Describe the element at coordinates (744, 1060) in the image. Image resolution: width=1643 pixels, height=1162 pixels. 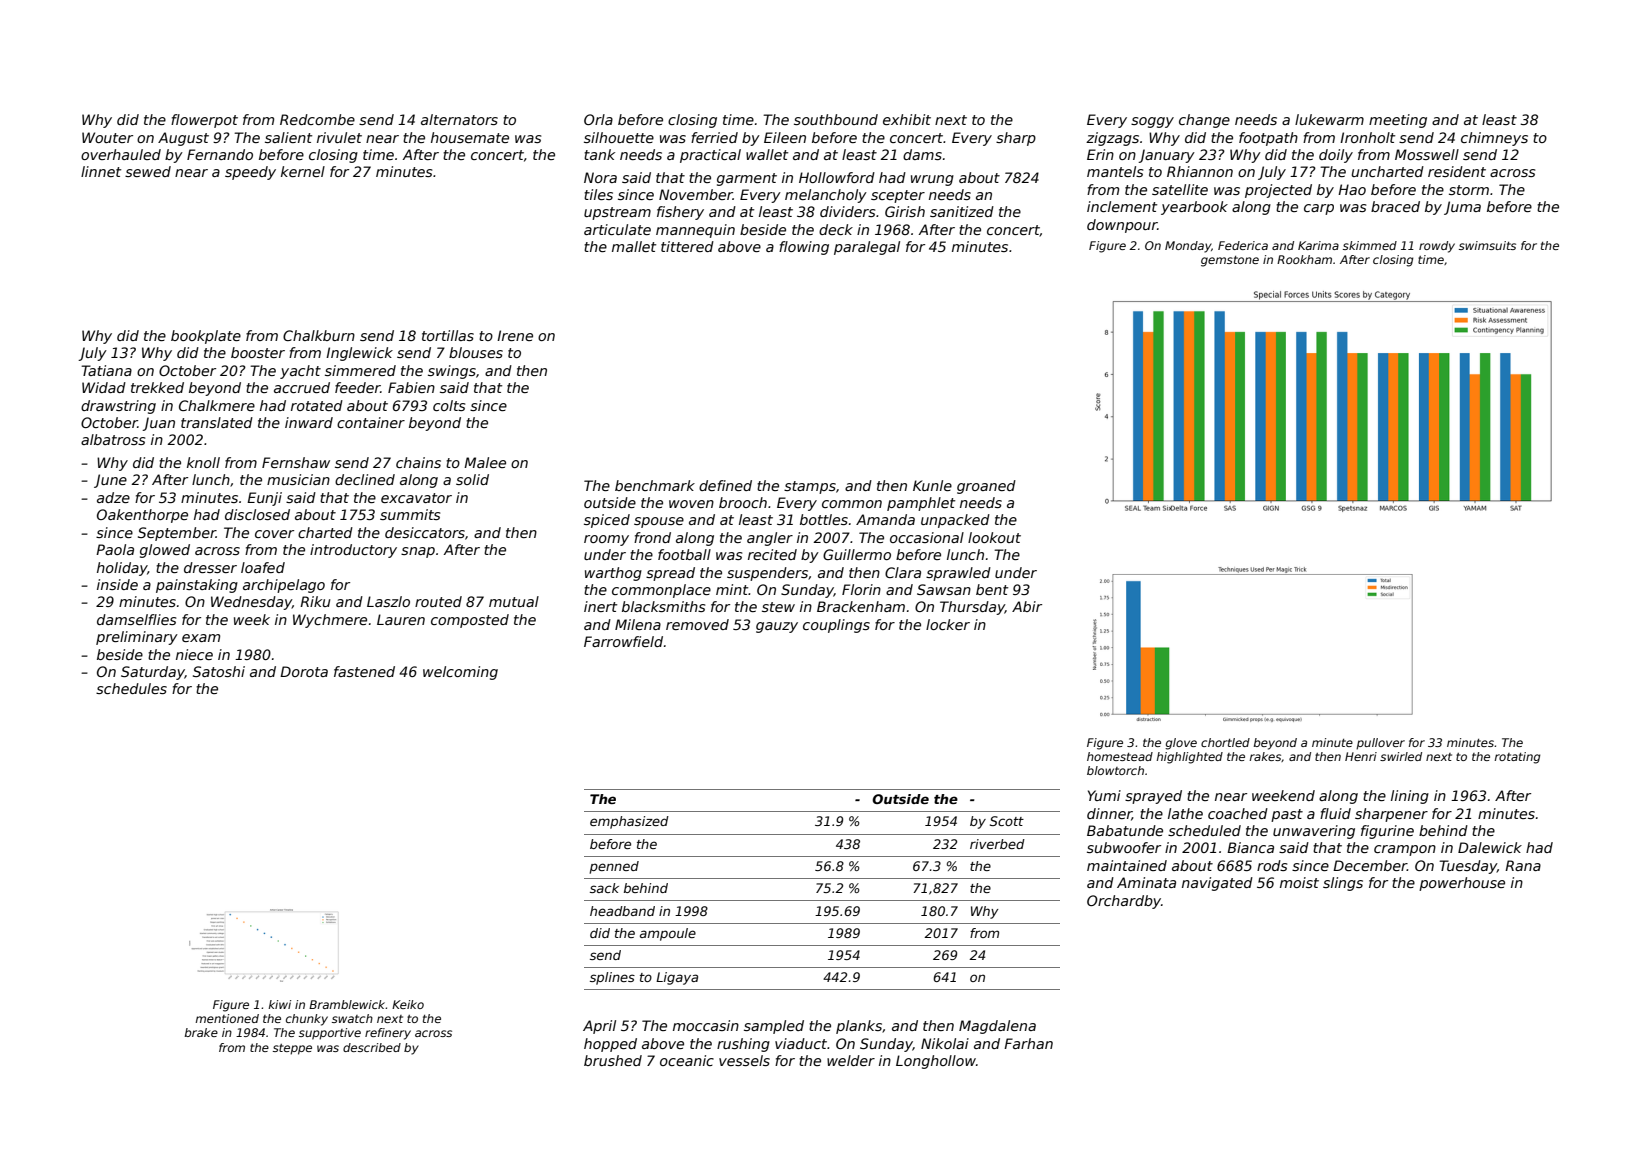
I see `vessels` at that location.
